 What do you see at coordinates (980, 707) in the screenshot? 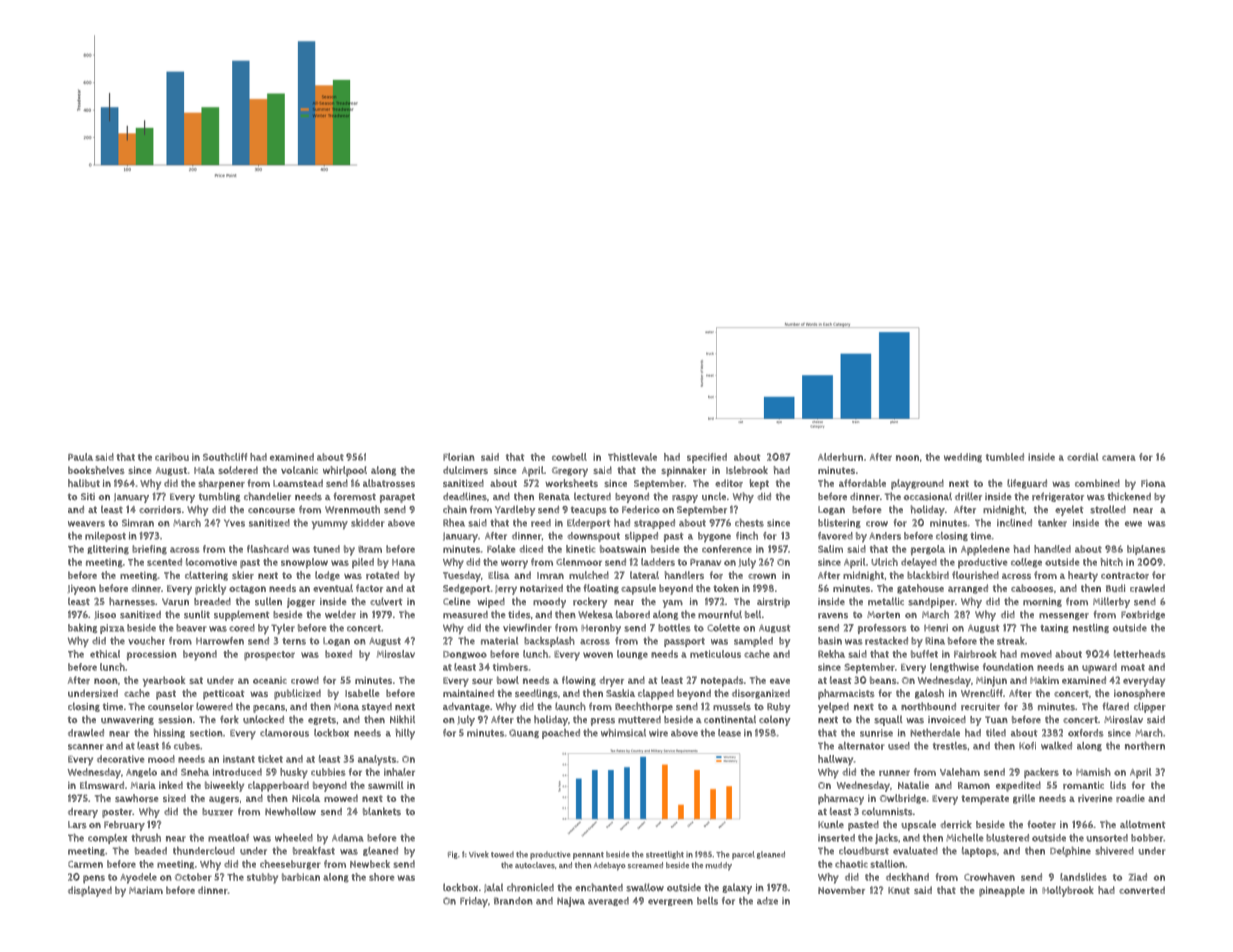
I see `recruiter` at bounding box center [980, 707].
